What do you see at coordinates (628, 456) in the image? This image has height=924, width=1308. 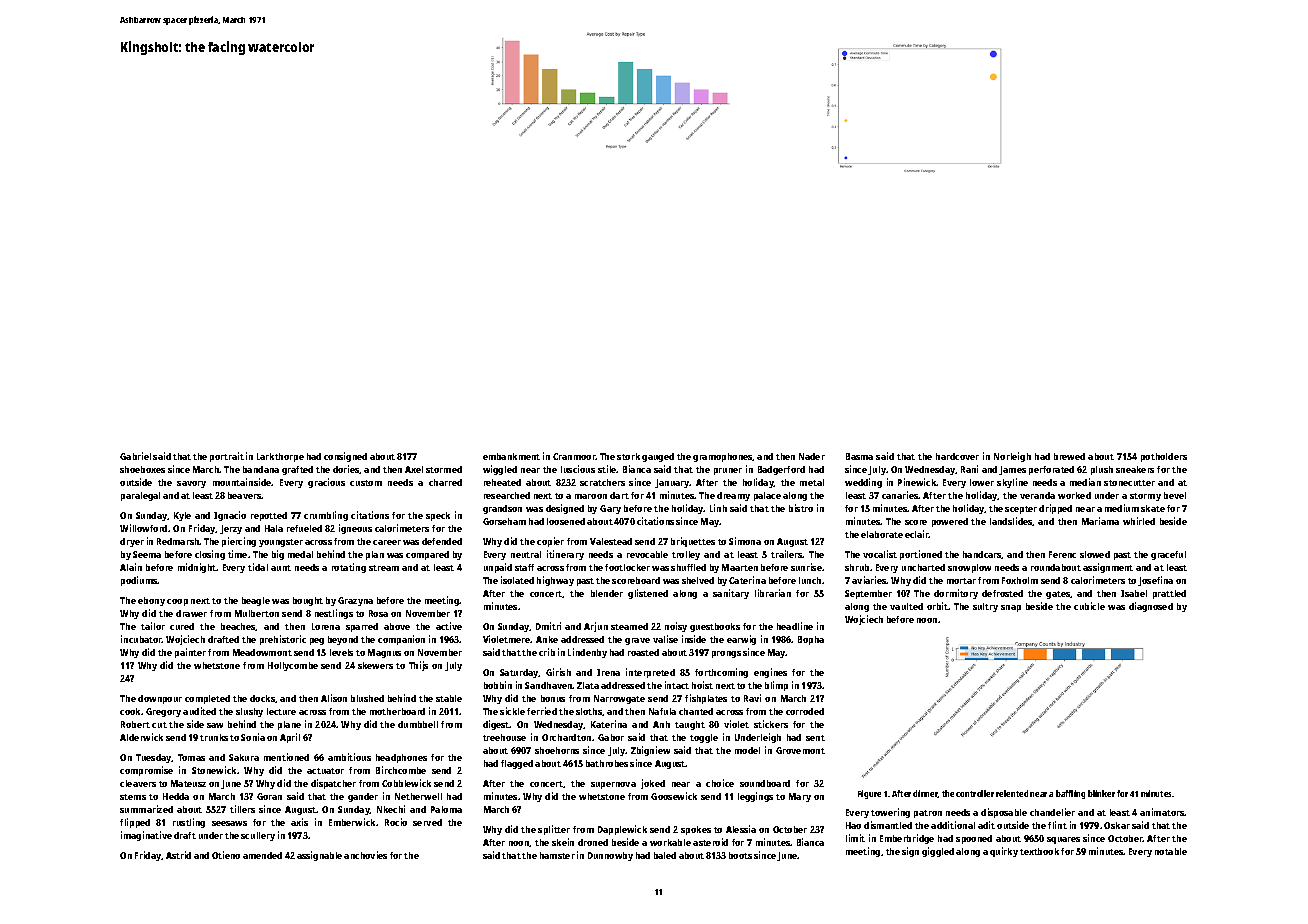 I see `stork` at bounding box center [628, 456].
